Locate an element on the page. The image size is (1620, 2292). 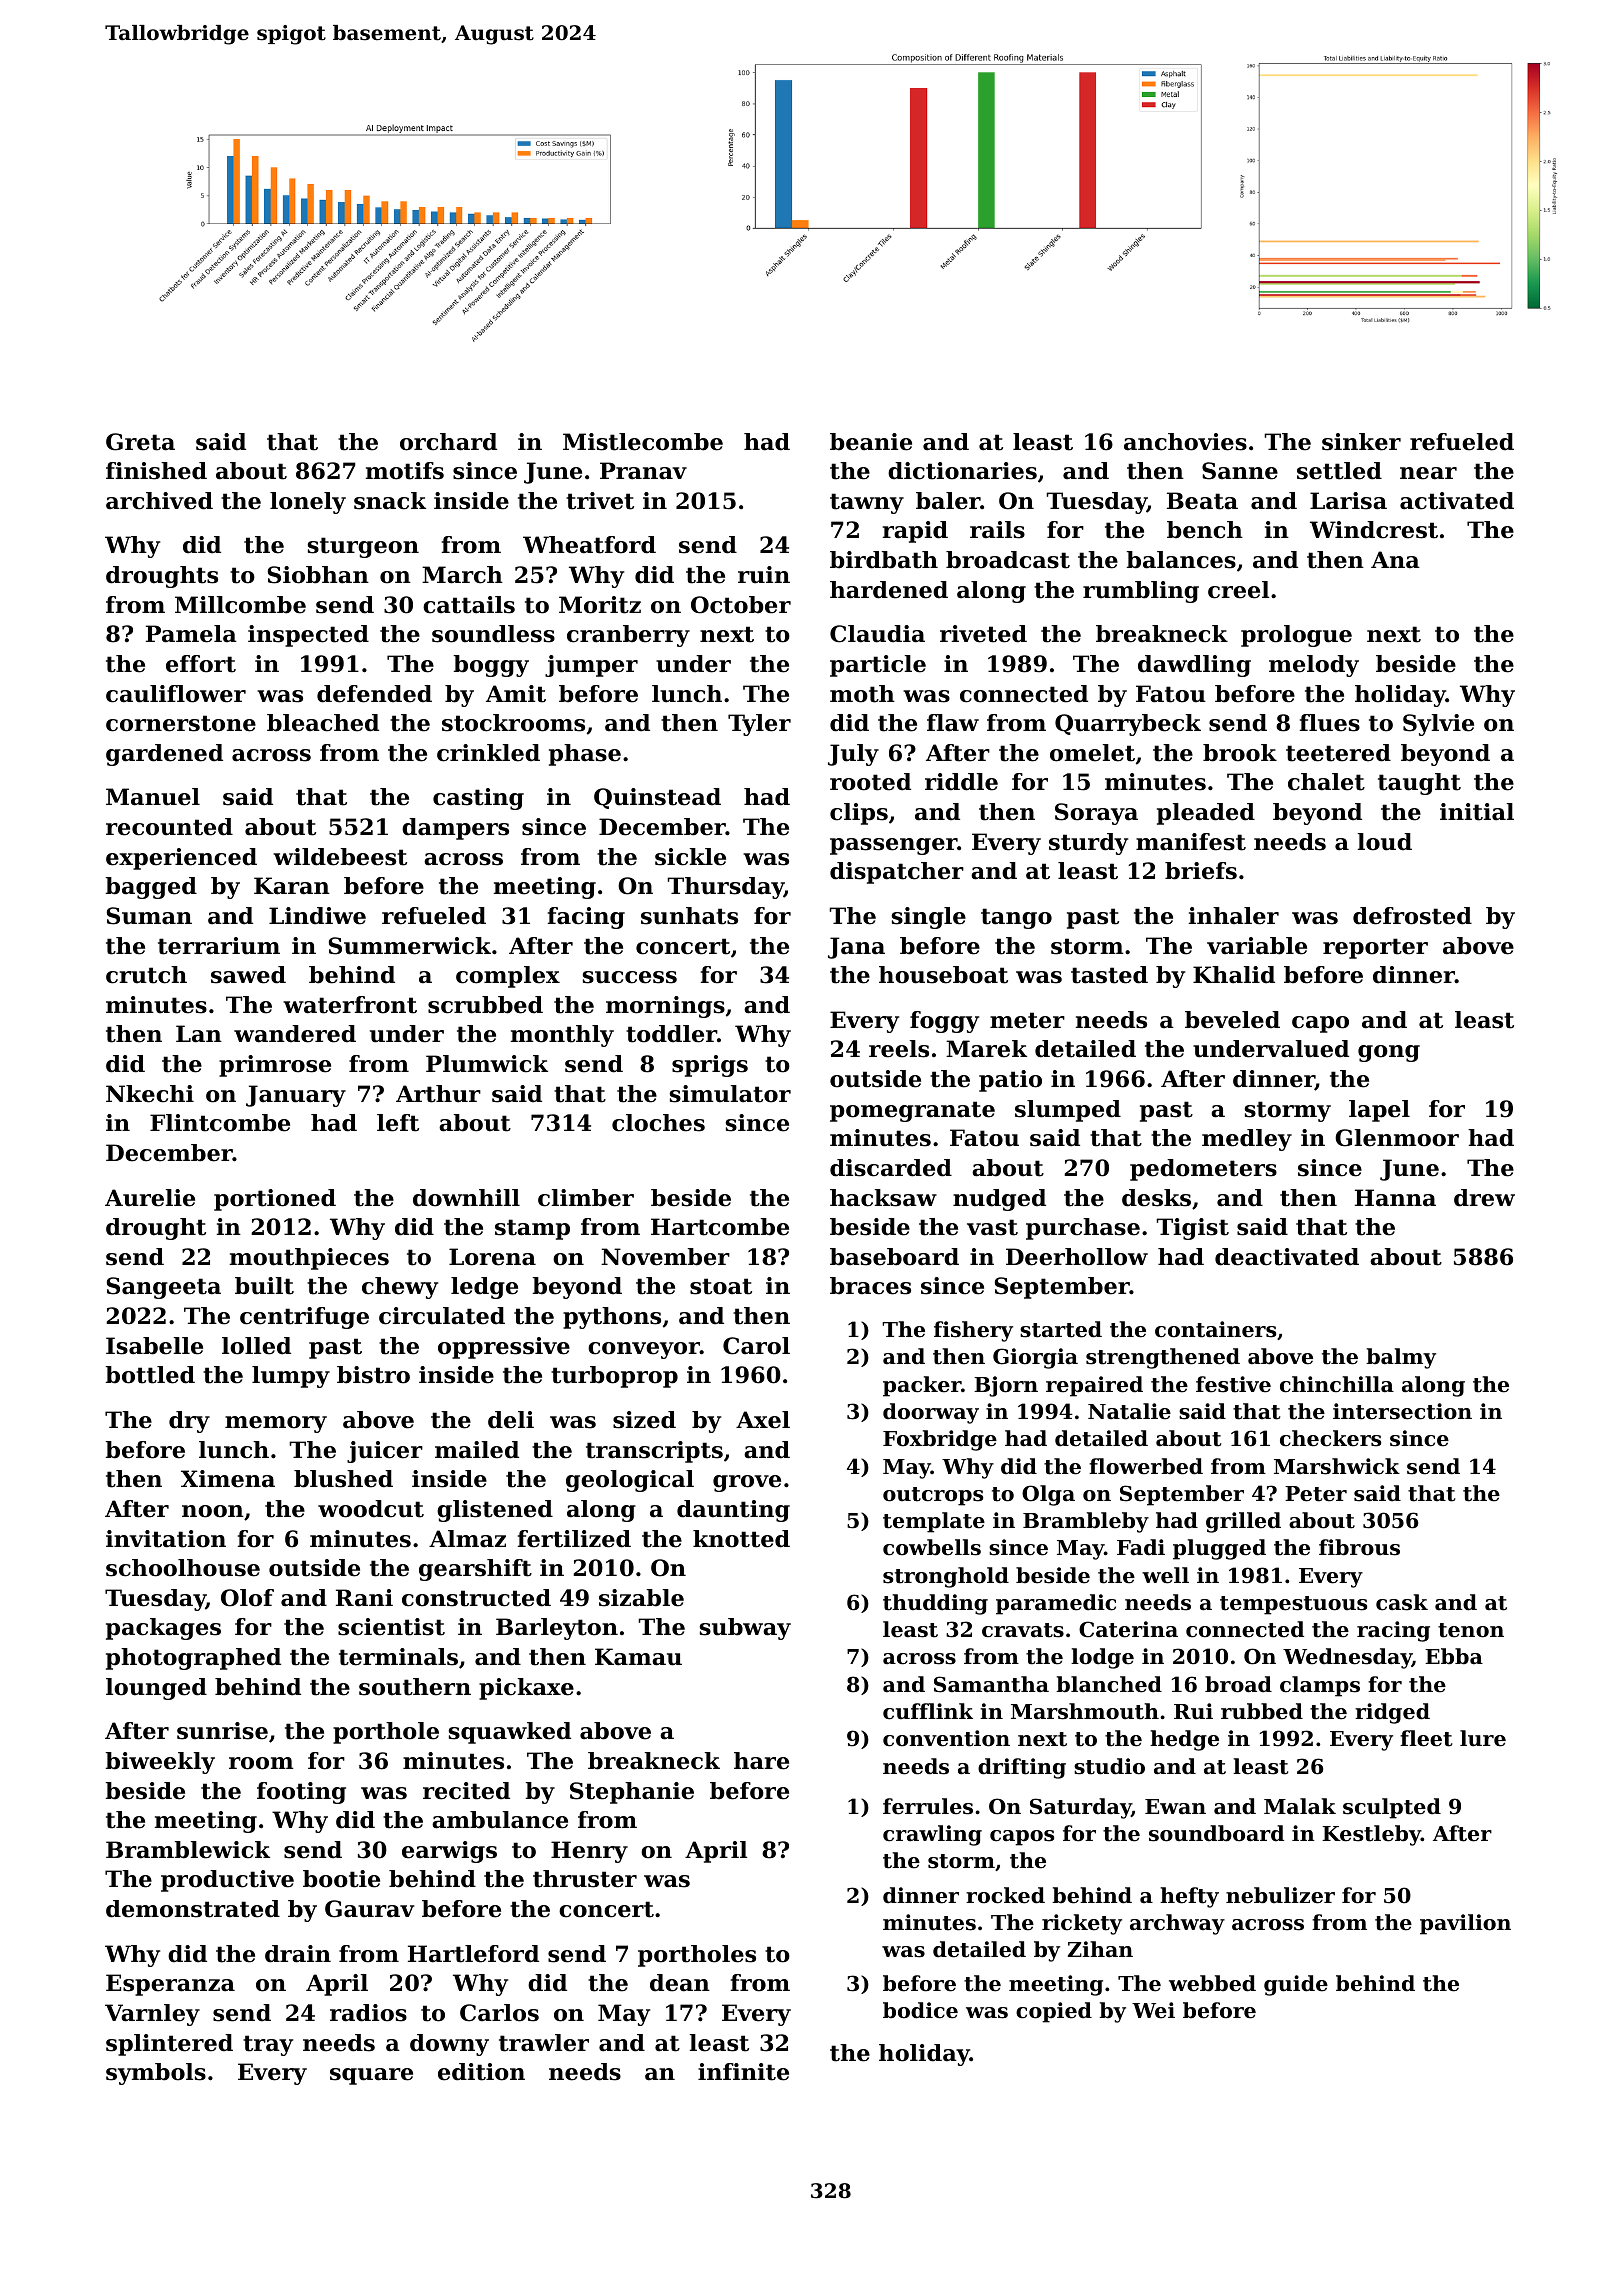
Greta is located at coordinates (140, 442).
